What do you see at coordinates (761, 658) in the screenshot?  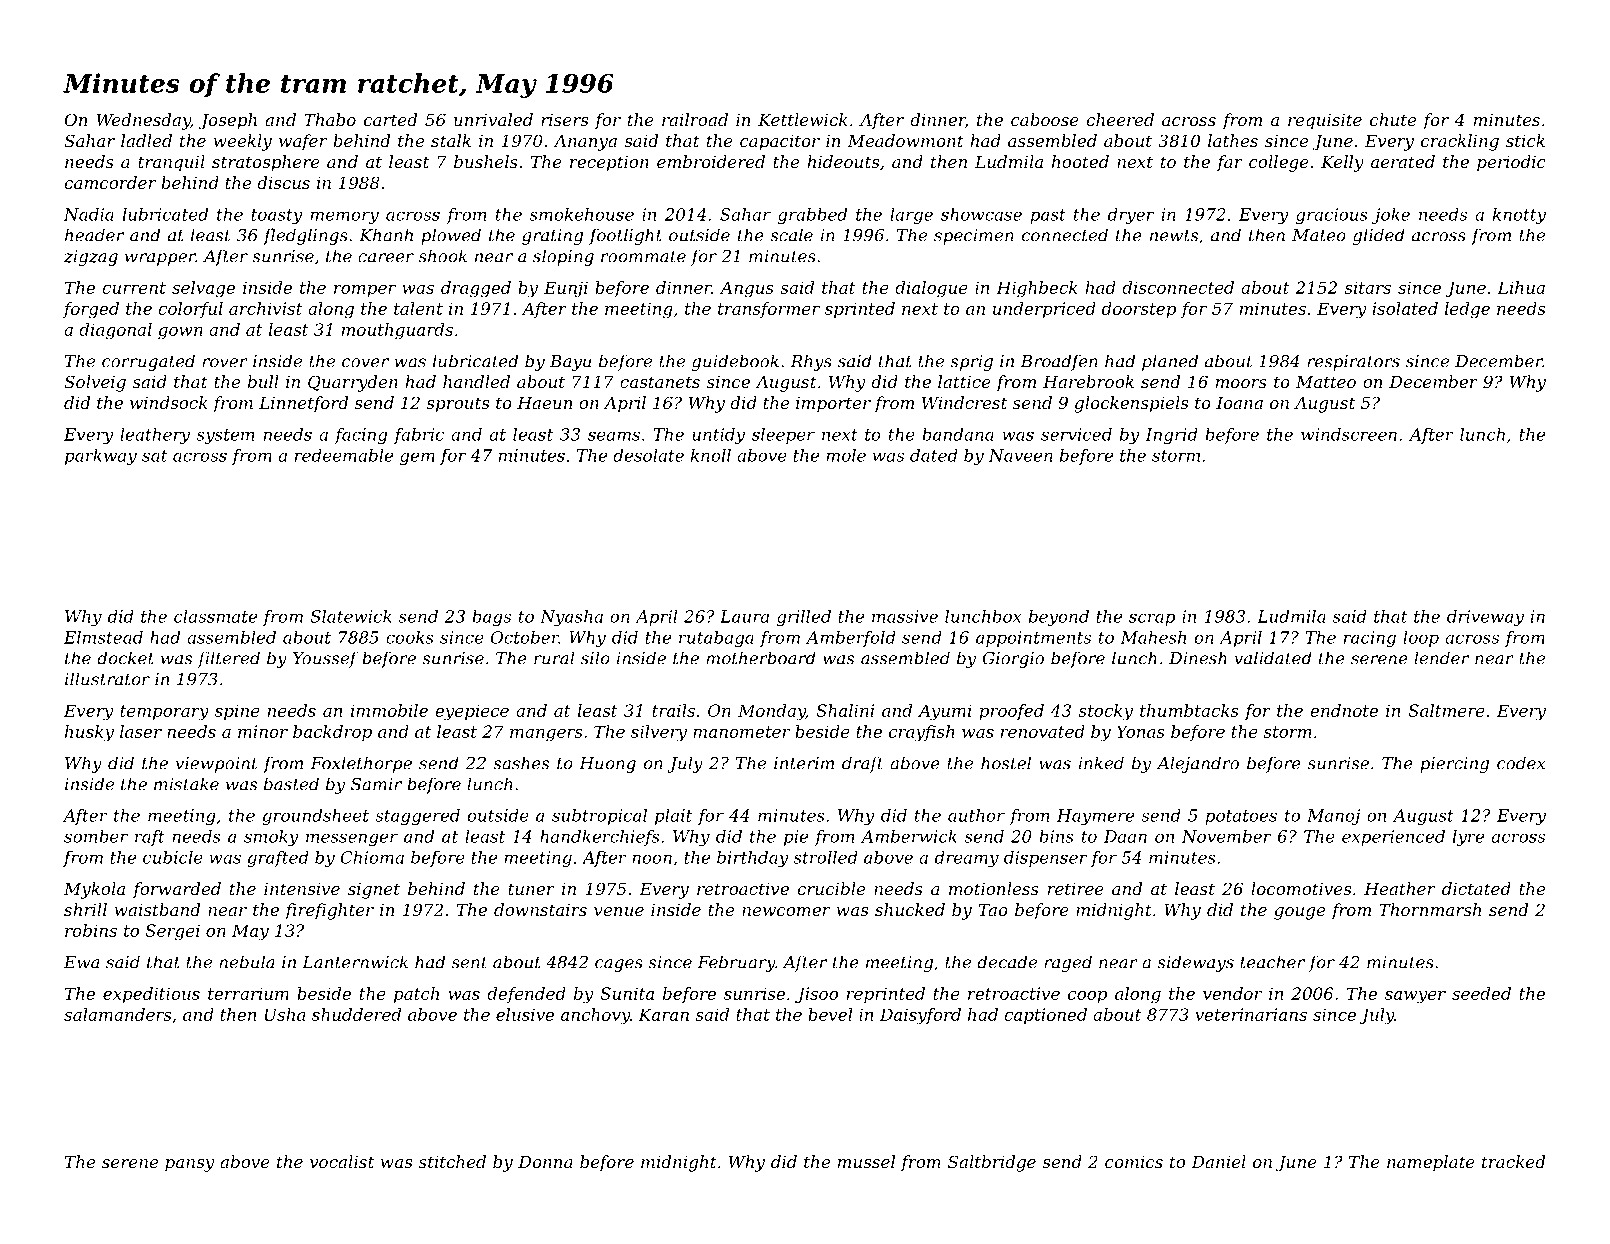 I see `motherboard` at bounding box center [761, 658].
